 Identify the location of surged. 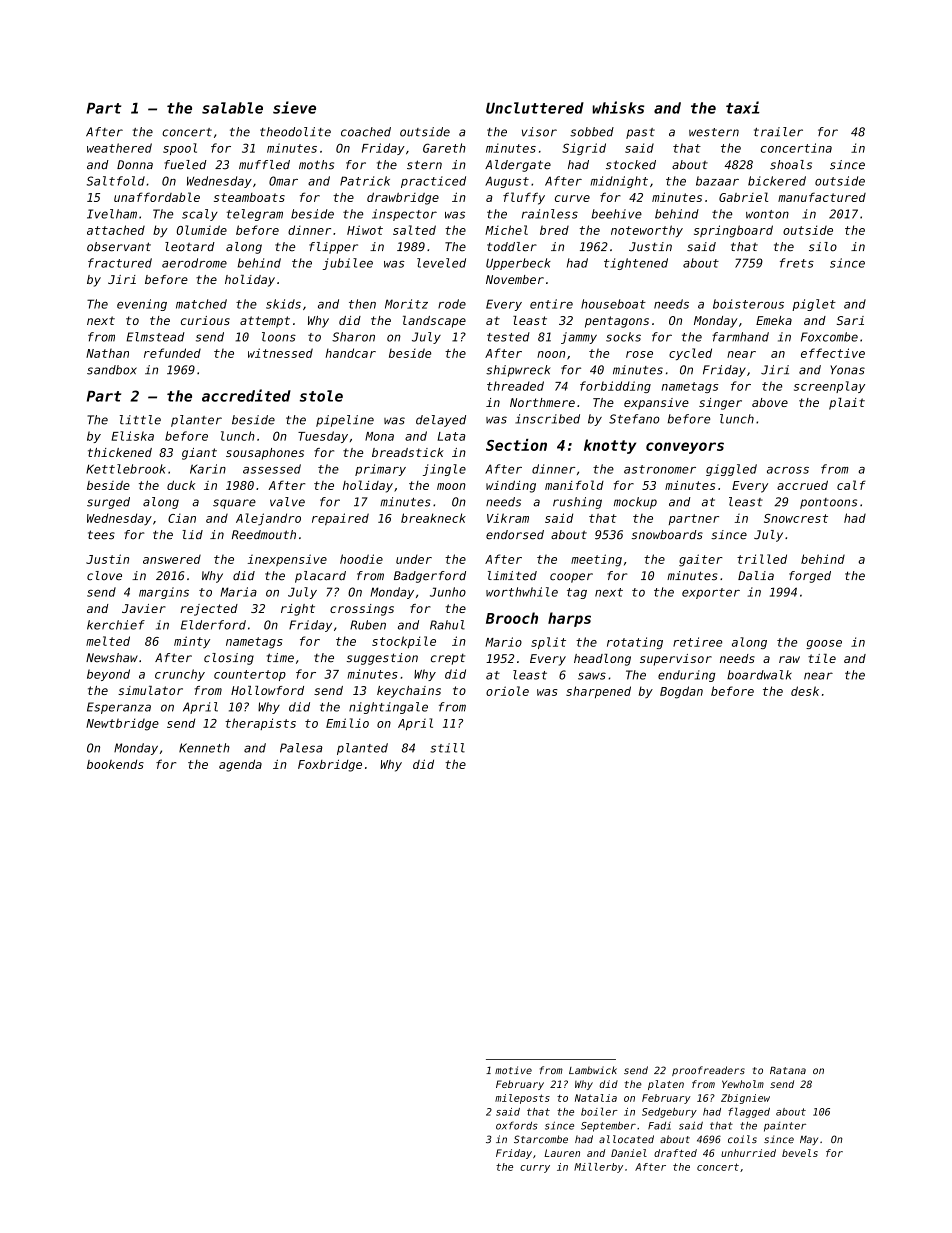
(108, 503).
